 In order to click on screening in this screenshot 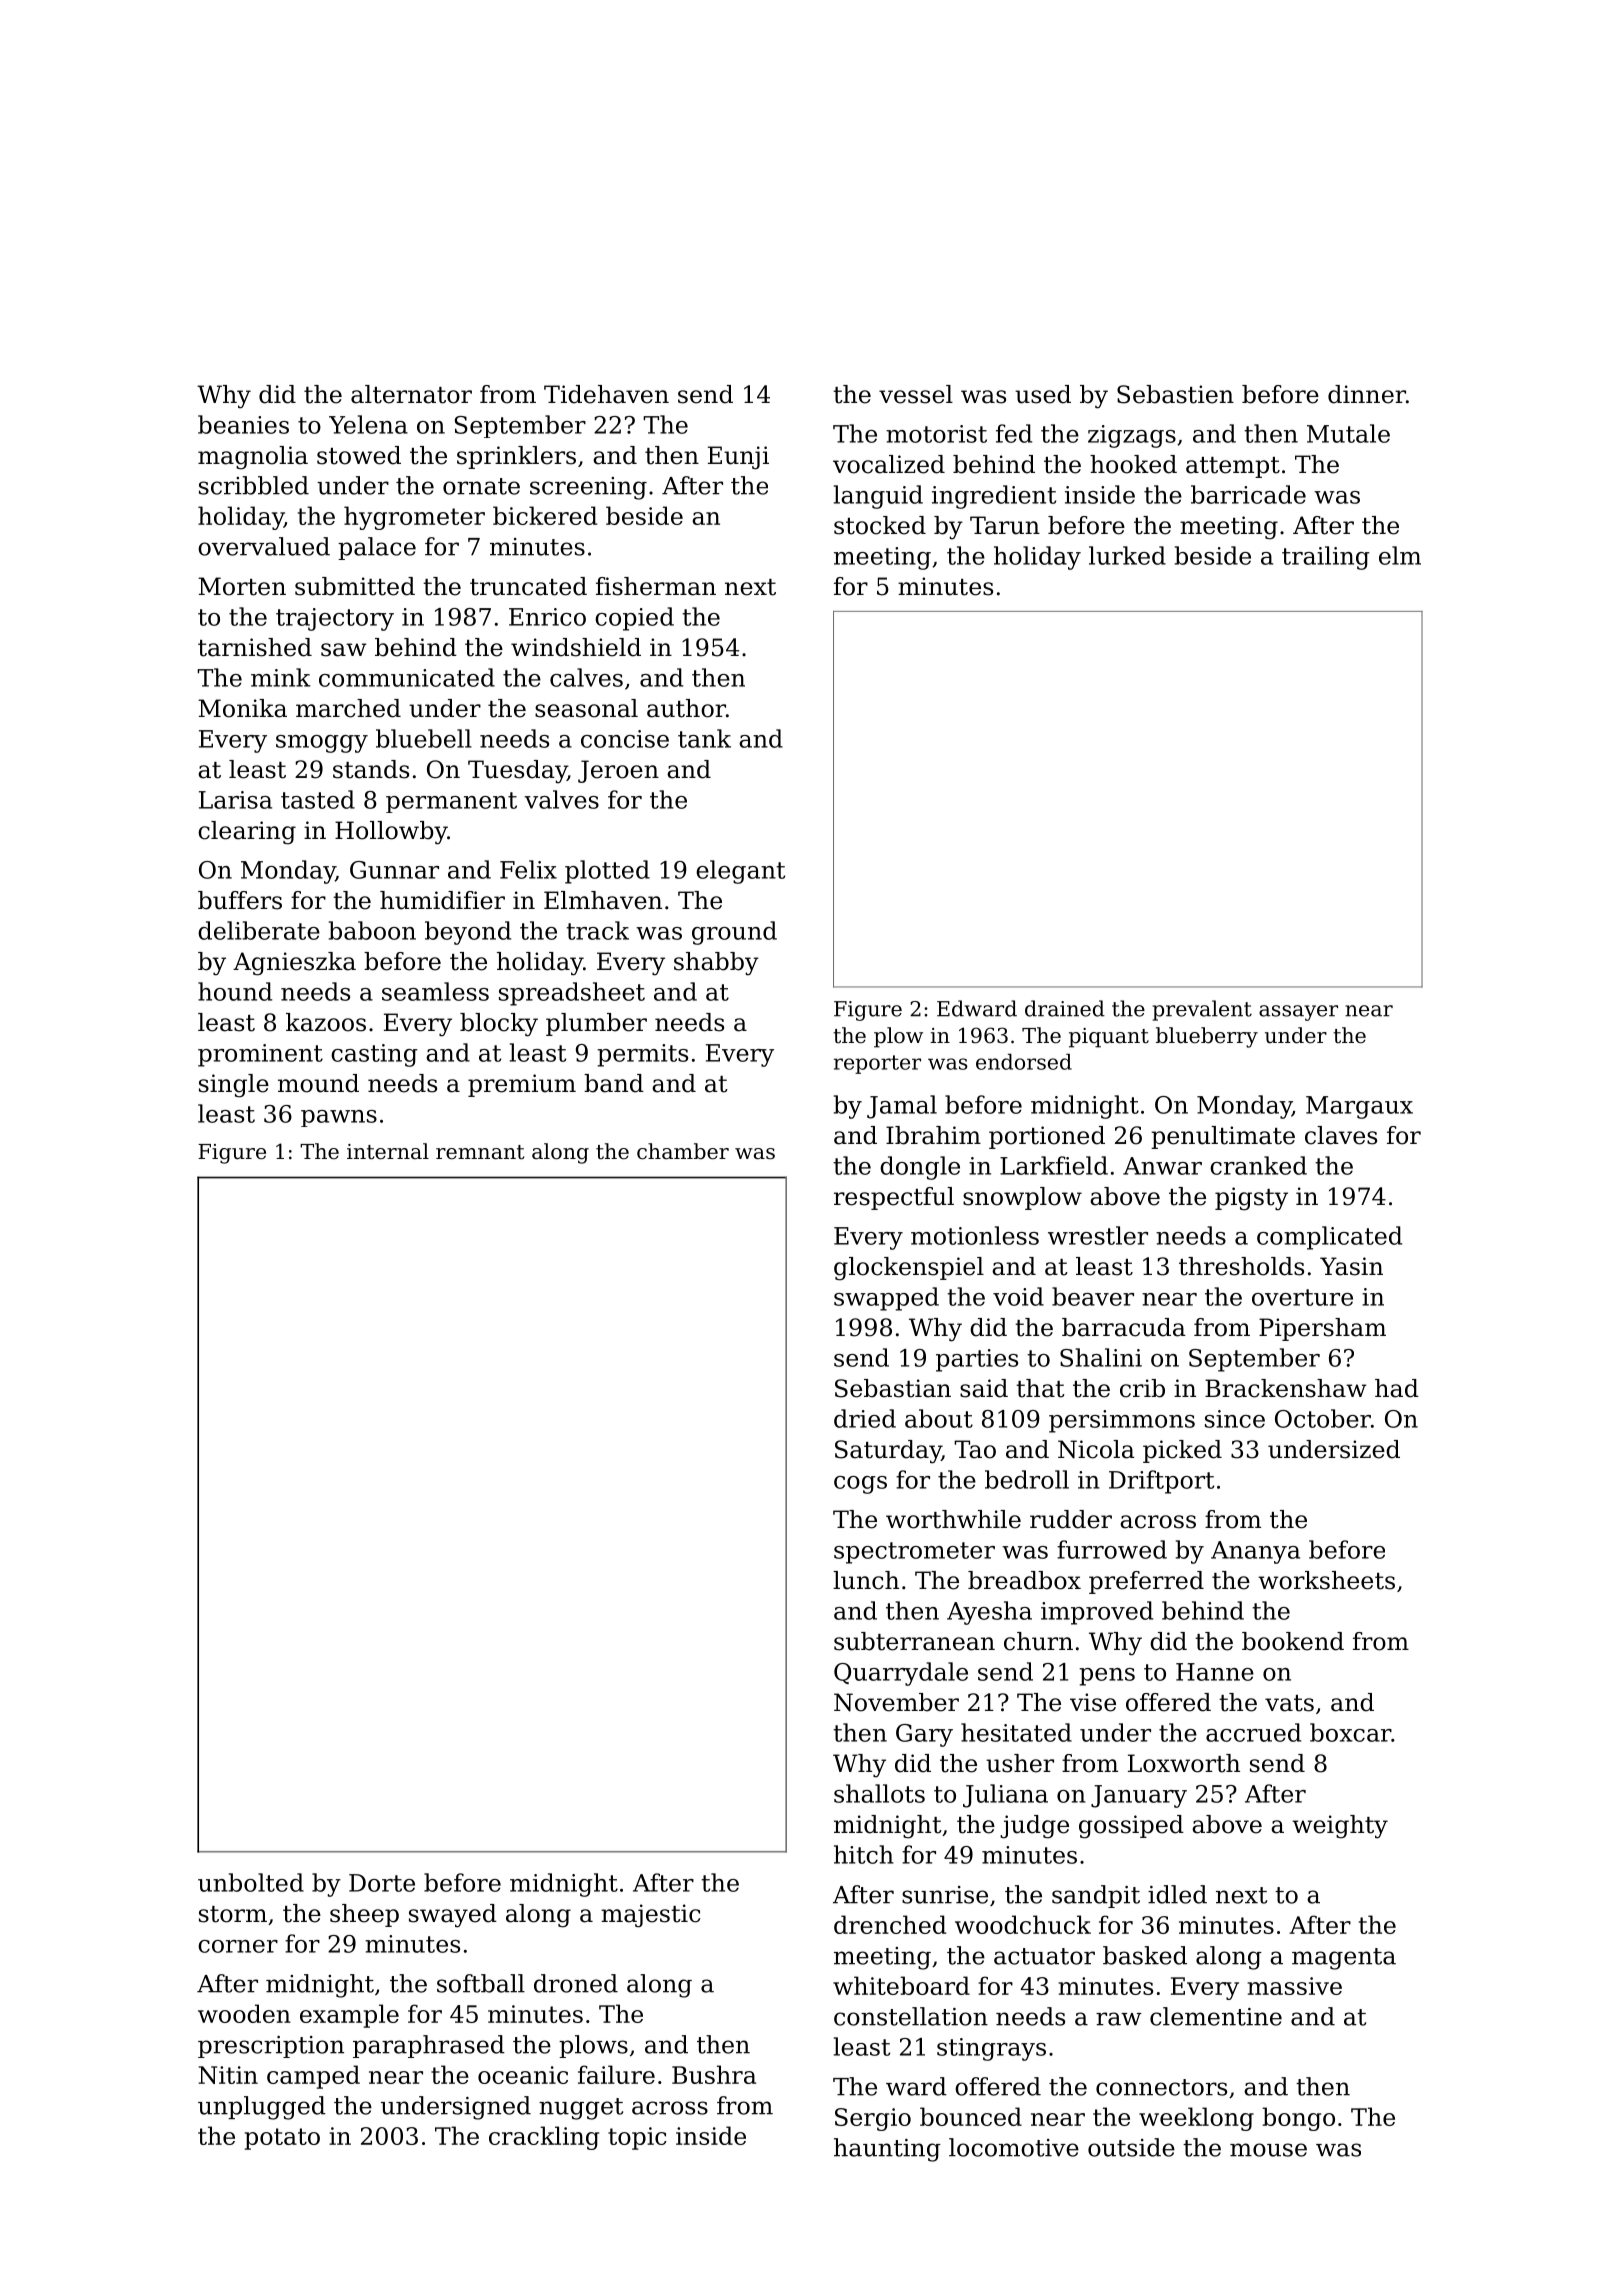, I will do `click(588, 488)`.
